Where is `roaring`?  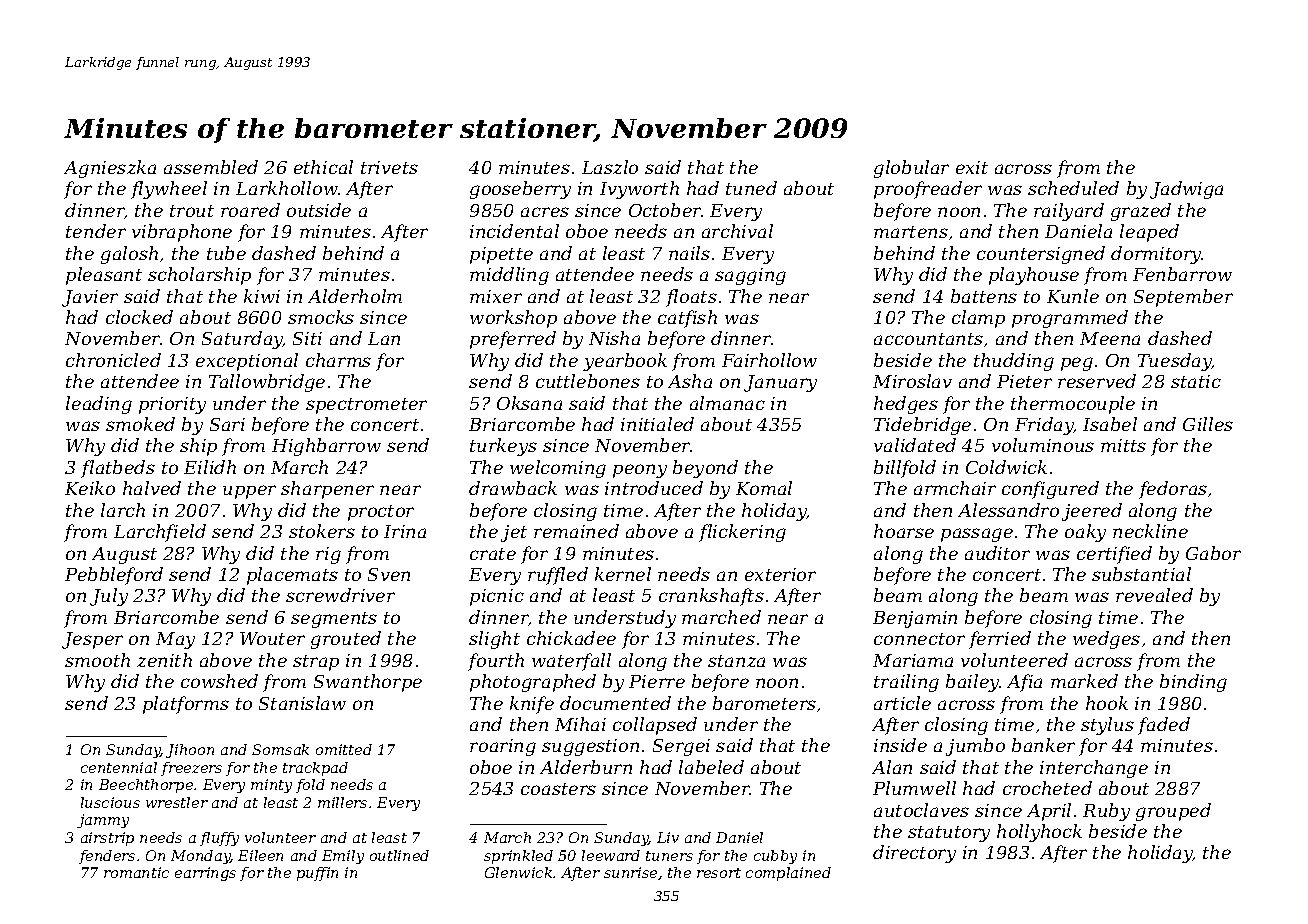
roaring is located at coordinates (503, 747).
